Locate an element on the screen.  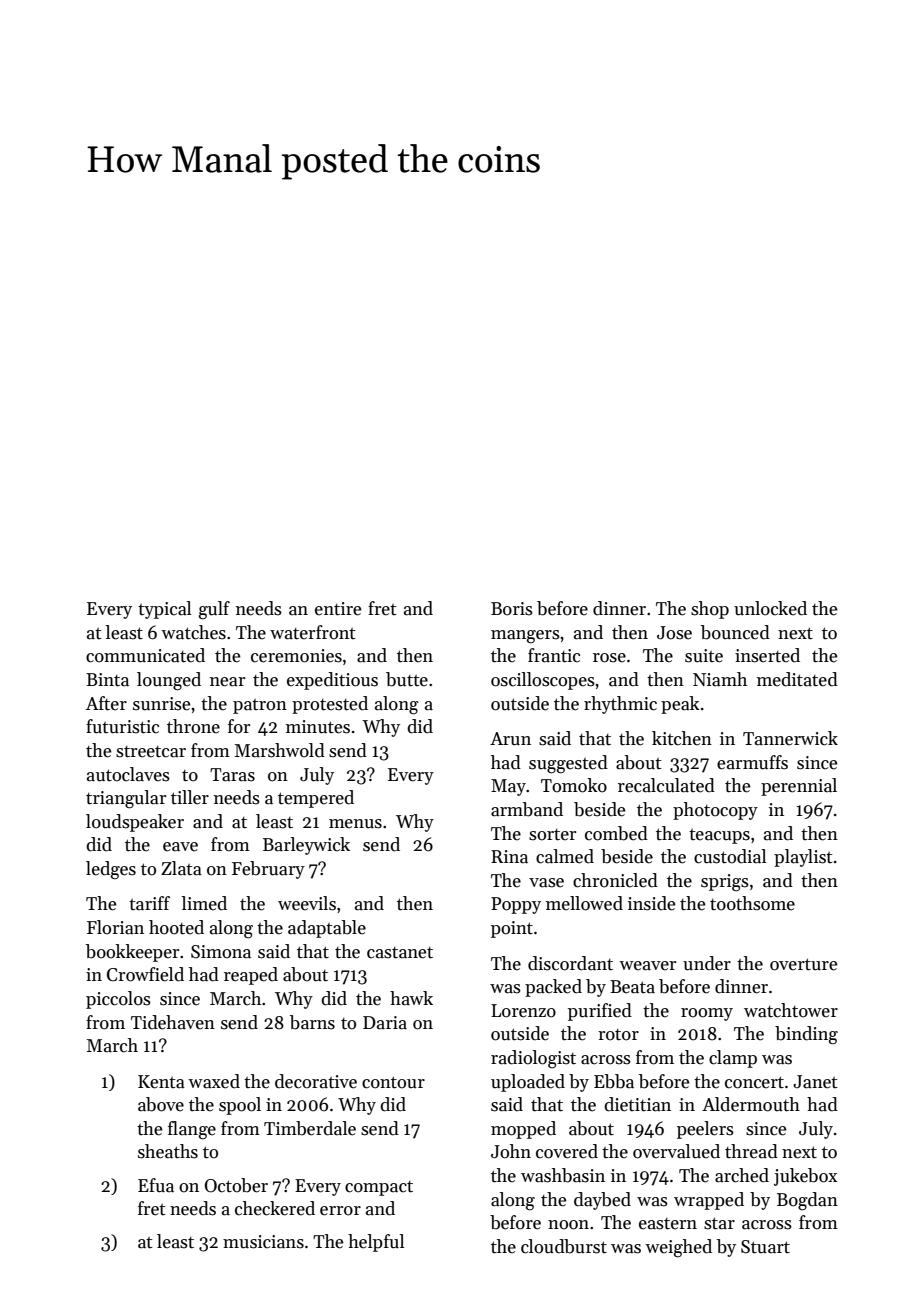
unlocked is located at coordinates (770, 608).
